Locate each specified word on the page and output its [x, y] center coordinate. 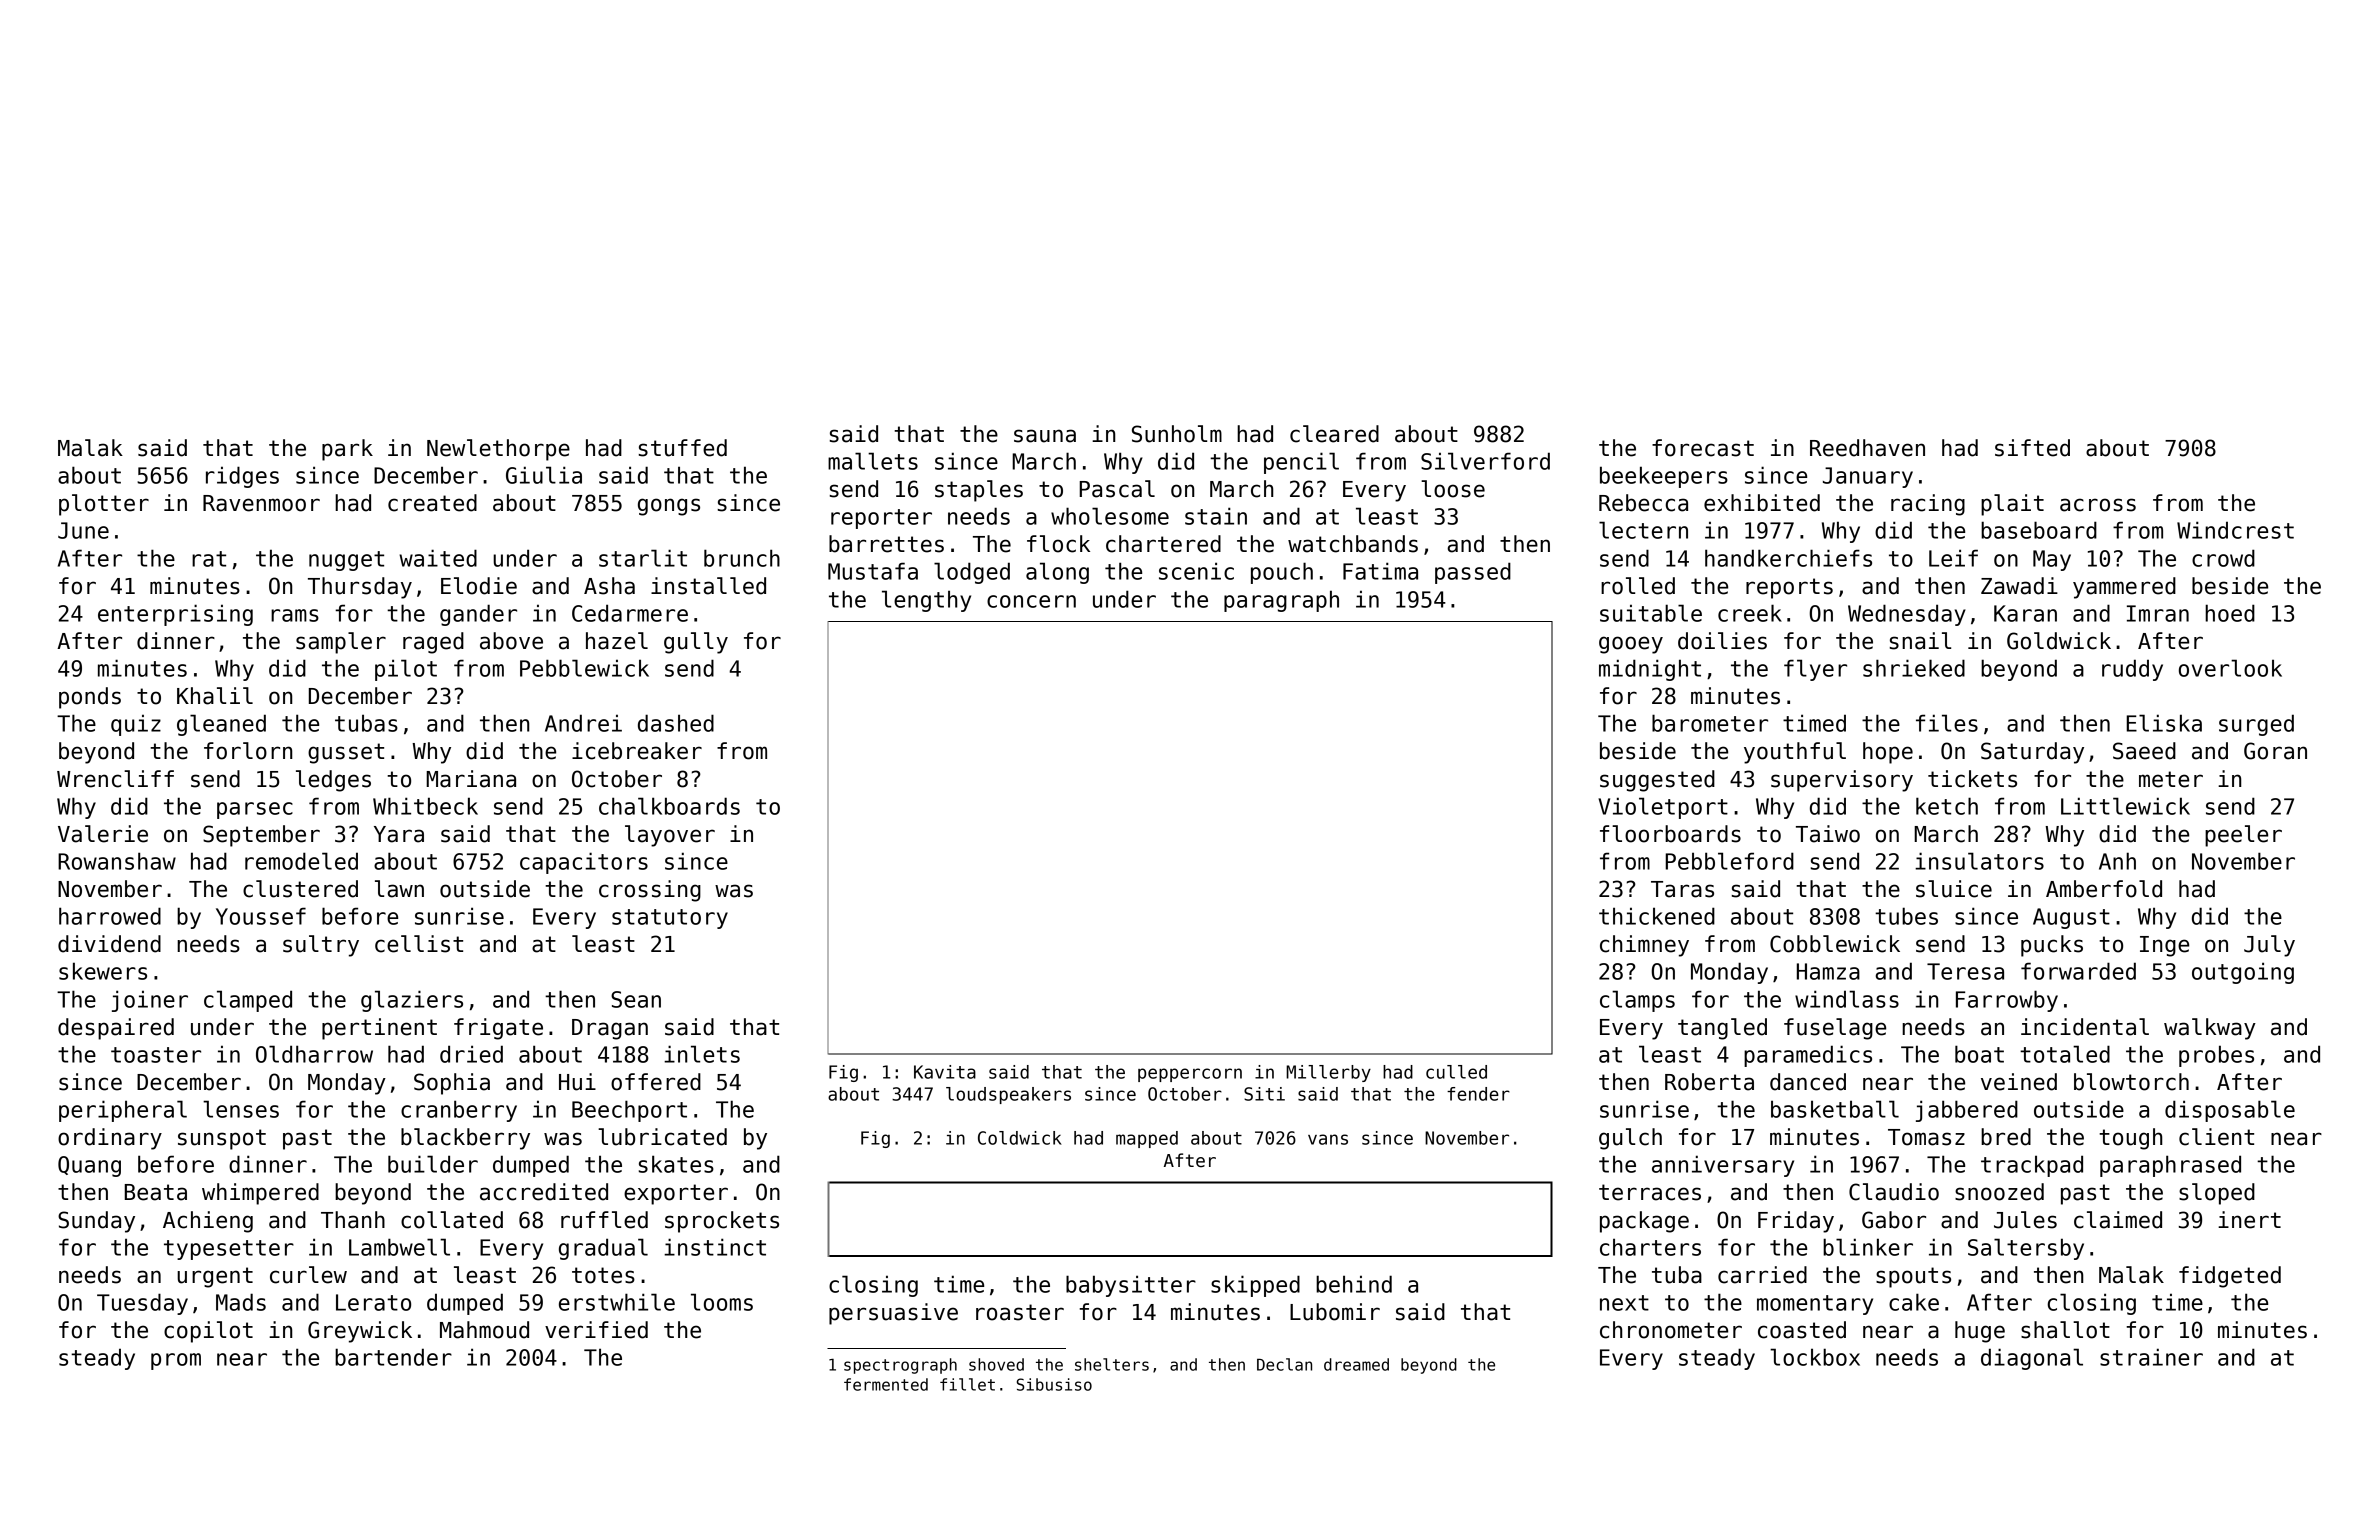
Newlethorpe [498, 450]
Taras [1682, 889]
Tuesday [142, 1304]
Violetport [1663, 808]
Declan [1284, 1364]
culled [1456, 1072]
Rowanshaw [117, 861]
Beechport [629, 1111]
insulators [1979, 861]
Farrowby [2007, 1001]
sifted [2032, 448]
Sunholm [1177, 434]
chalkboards [669, 806]
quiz [136, 725]
